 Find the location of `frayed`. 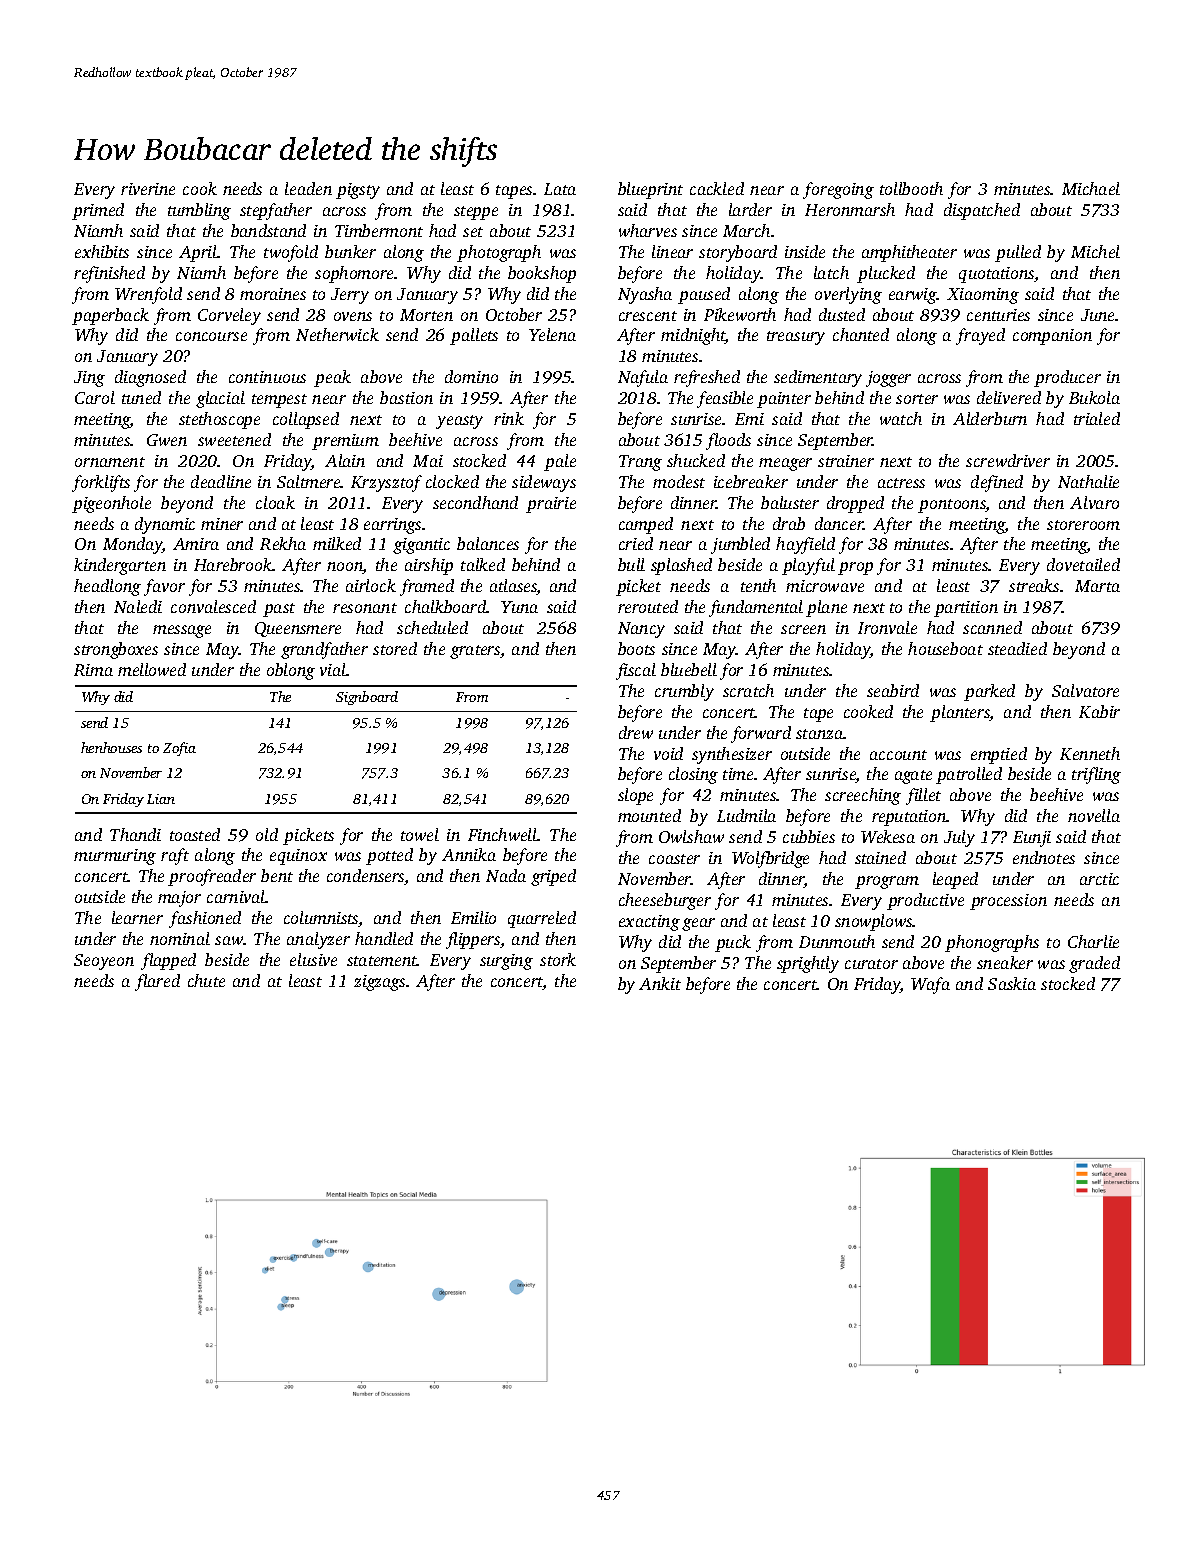

frayed is located at coordinates (980, 336).
